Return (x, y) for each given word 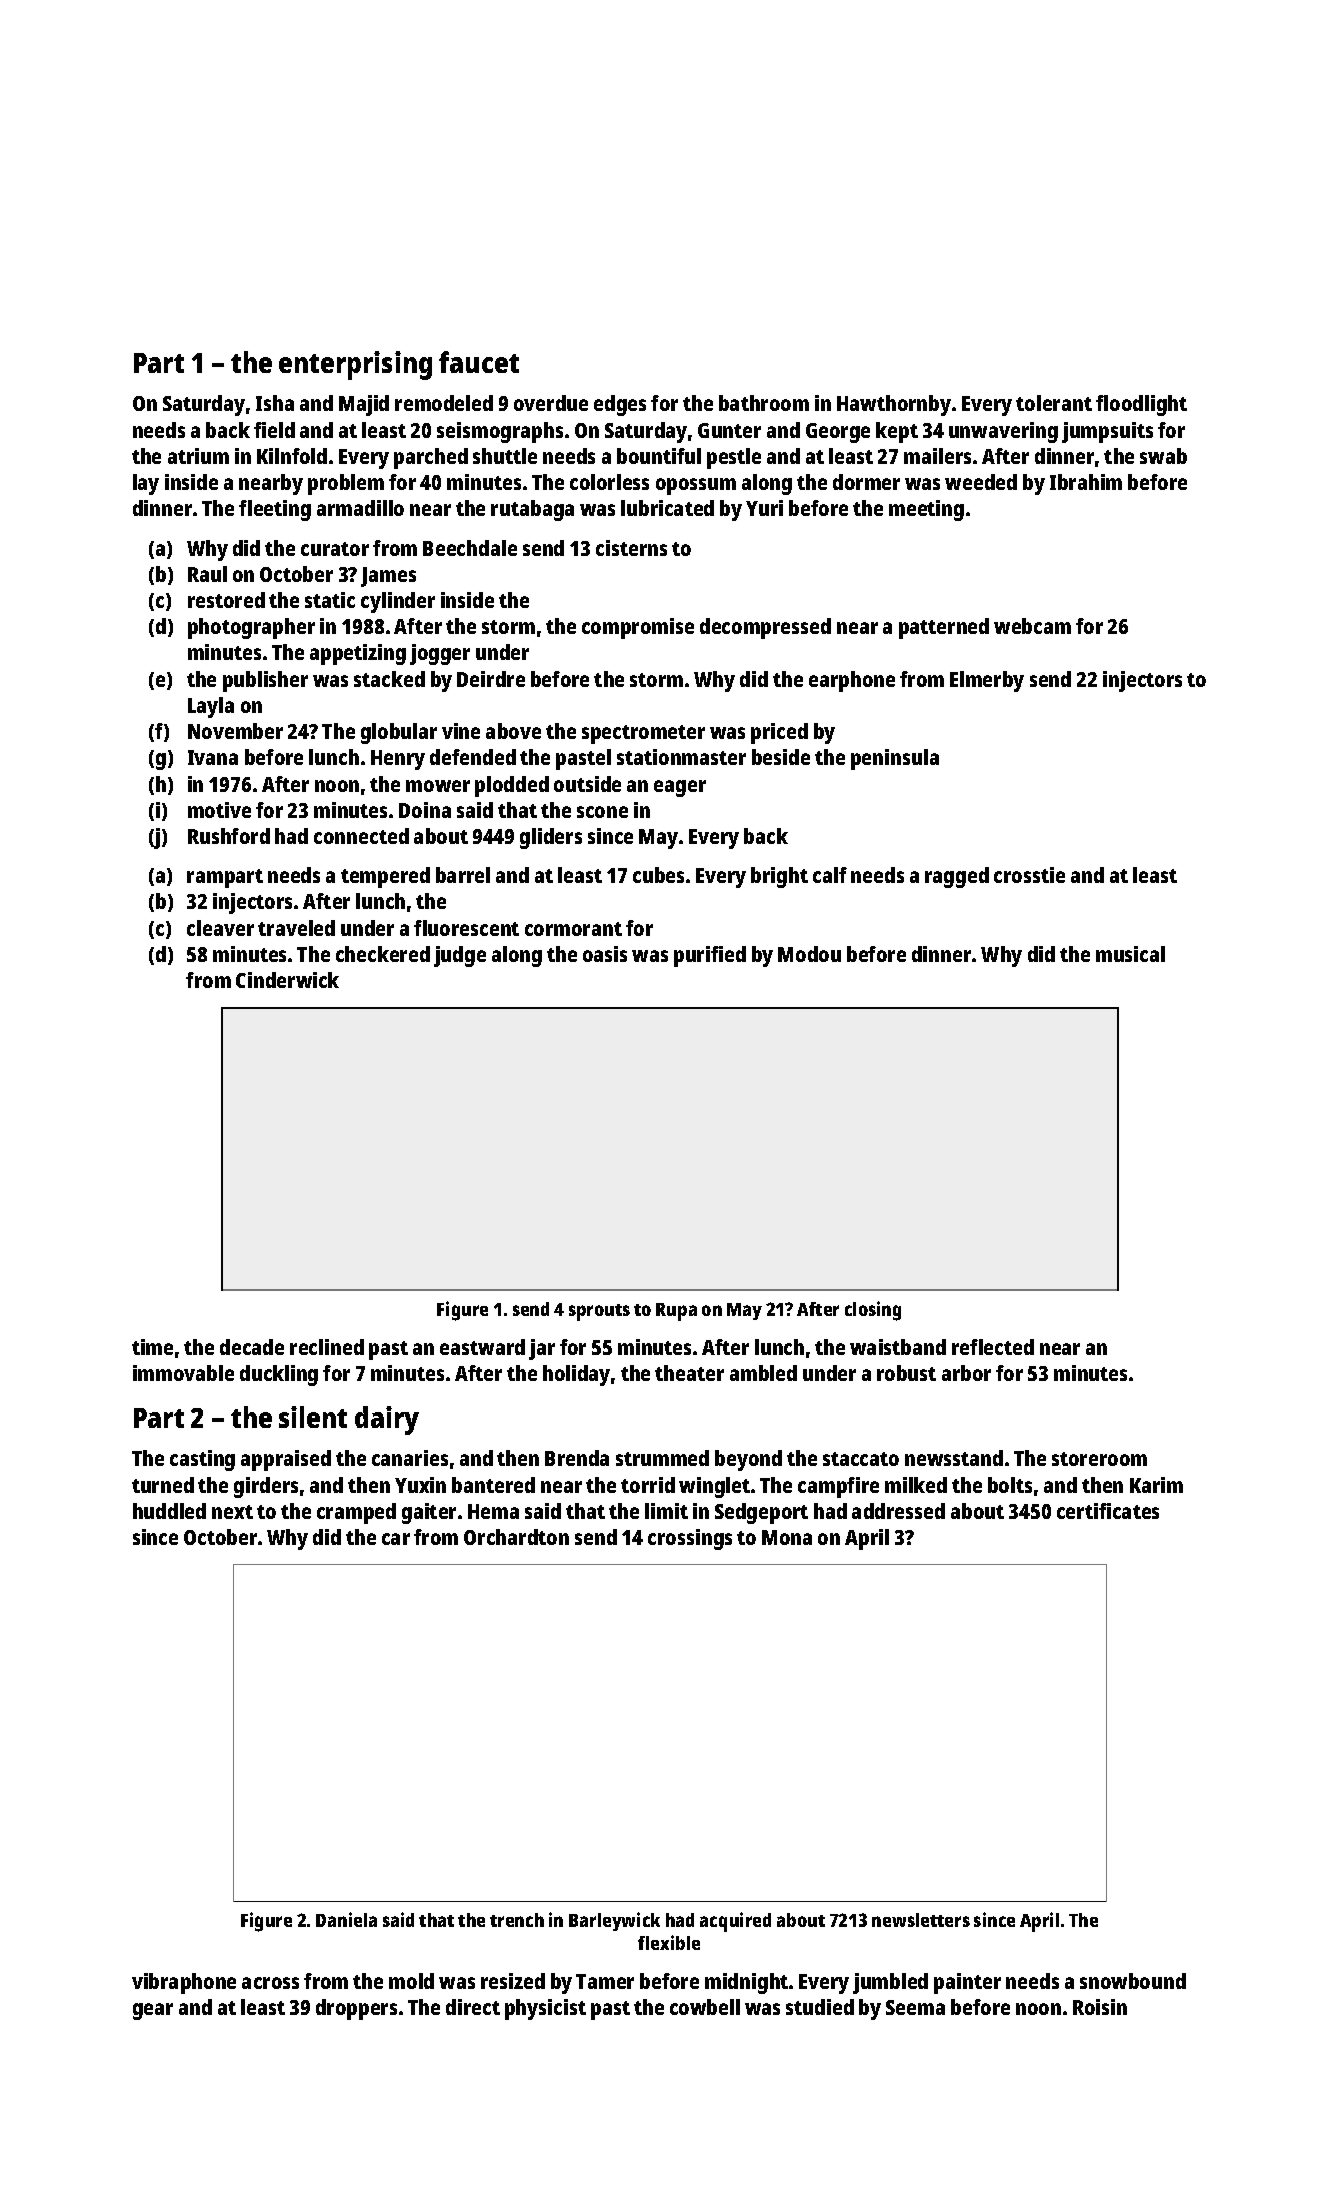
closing (873, 1311)
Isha (275, 403)
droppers (356, 2009)
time (152, 1347)
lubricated (667, 508)
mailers (937, 456)
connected (361, 836)
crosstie (1029, 875)
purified (710, 956)
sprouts (599, 1312)
